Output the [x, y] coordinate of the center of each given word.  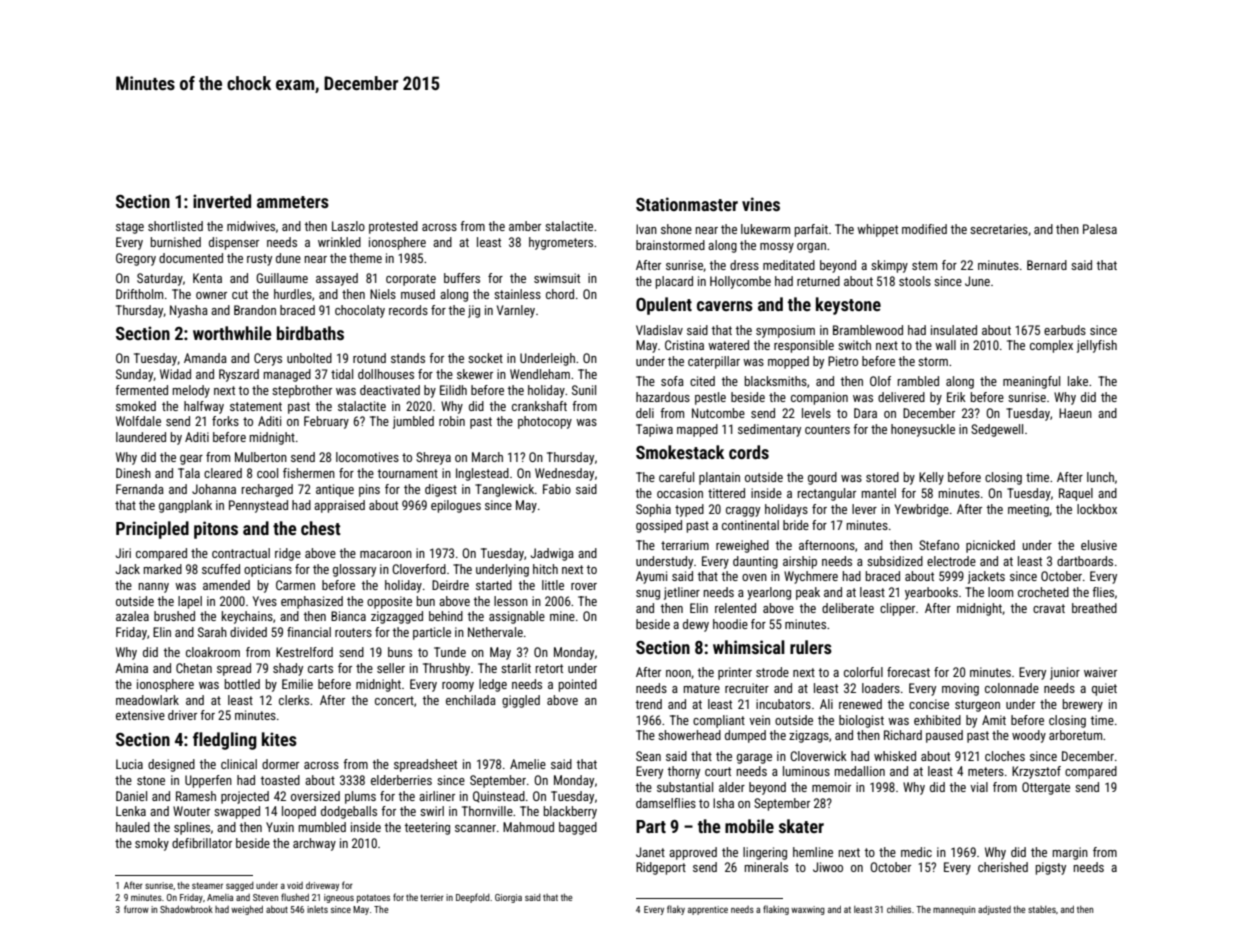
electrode [951, 561]
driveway [322, 886]
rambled [918, 381]
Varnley [516, 311]
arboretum [1075, 735]
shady [288, 669]
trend [649, 704]
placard [674, 282]
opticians [268, 570]
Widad [175, 374]
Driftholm [139, 294]
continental [750, 525]
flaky [676, 910]
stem [924, 265]
